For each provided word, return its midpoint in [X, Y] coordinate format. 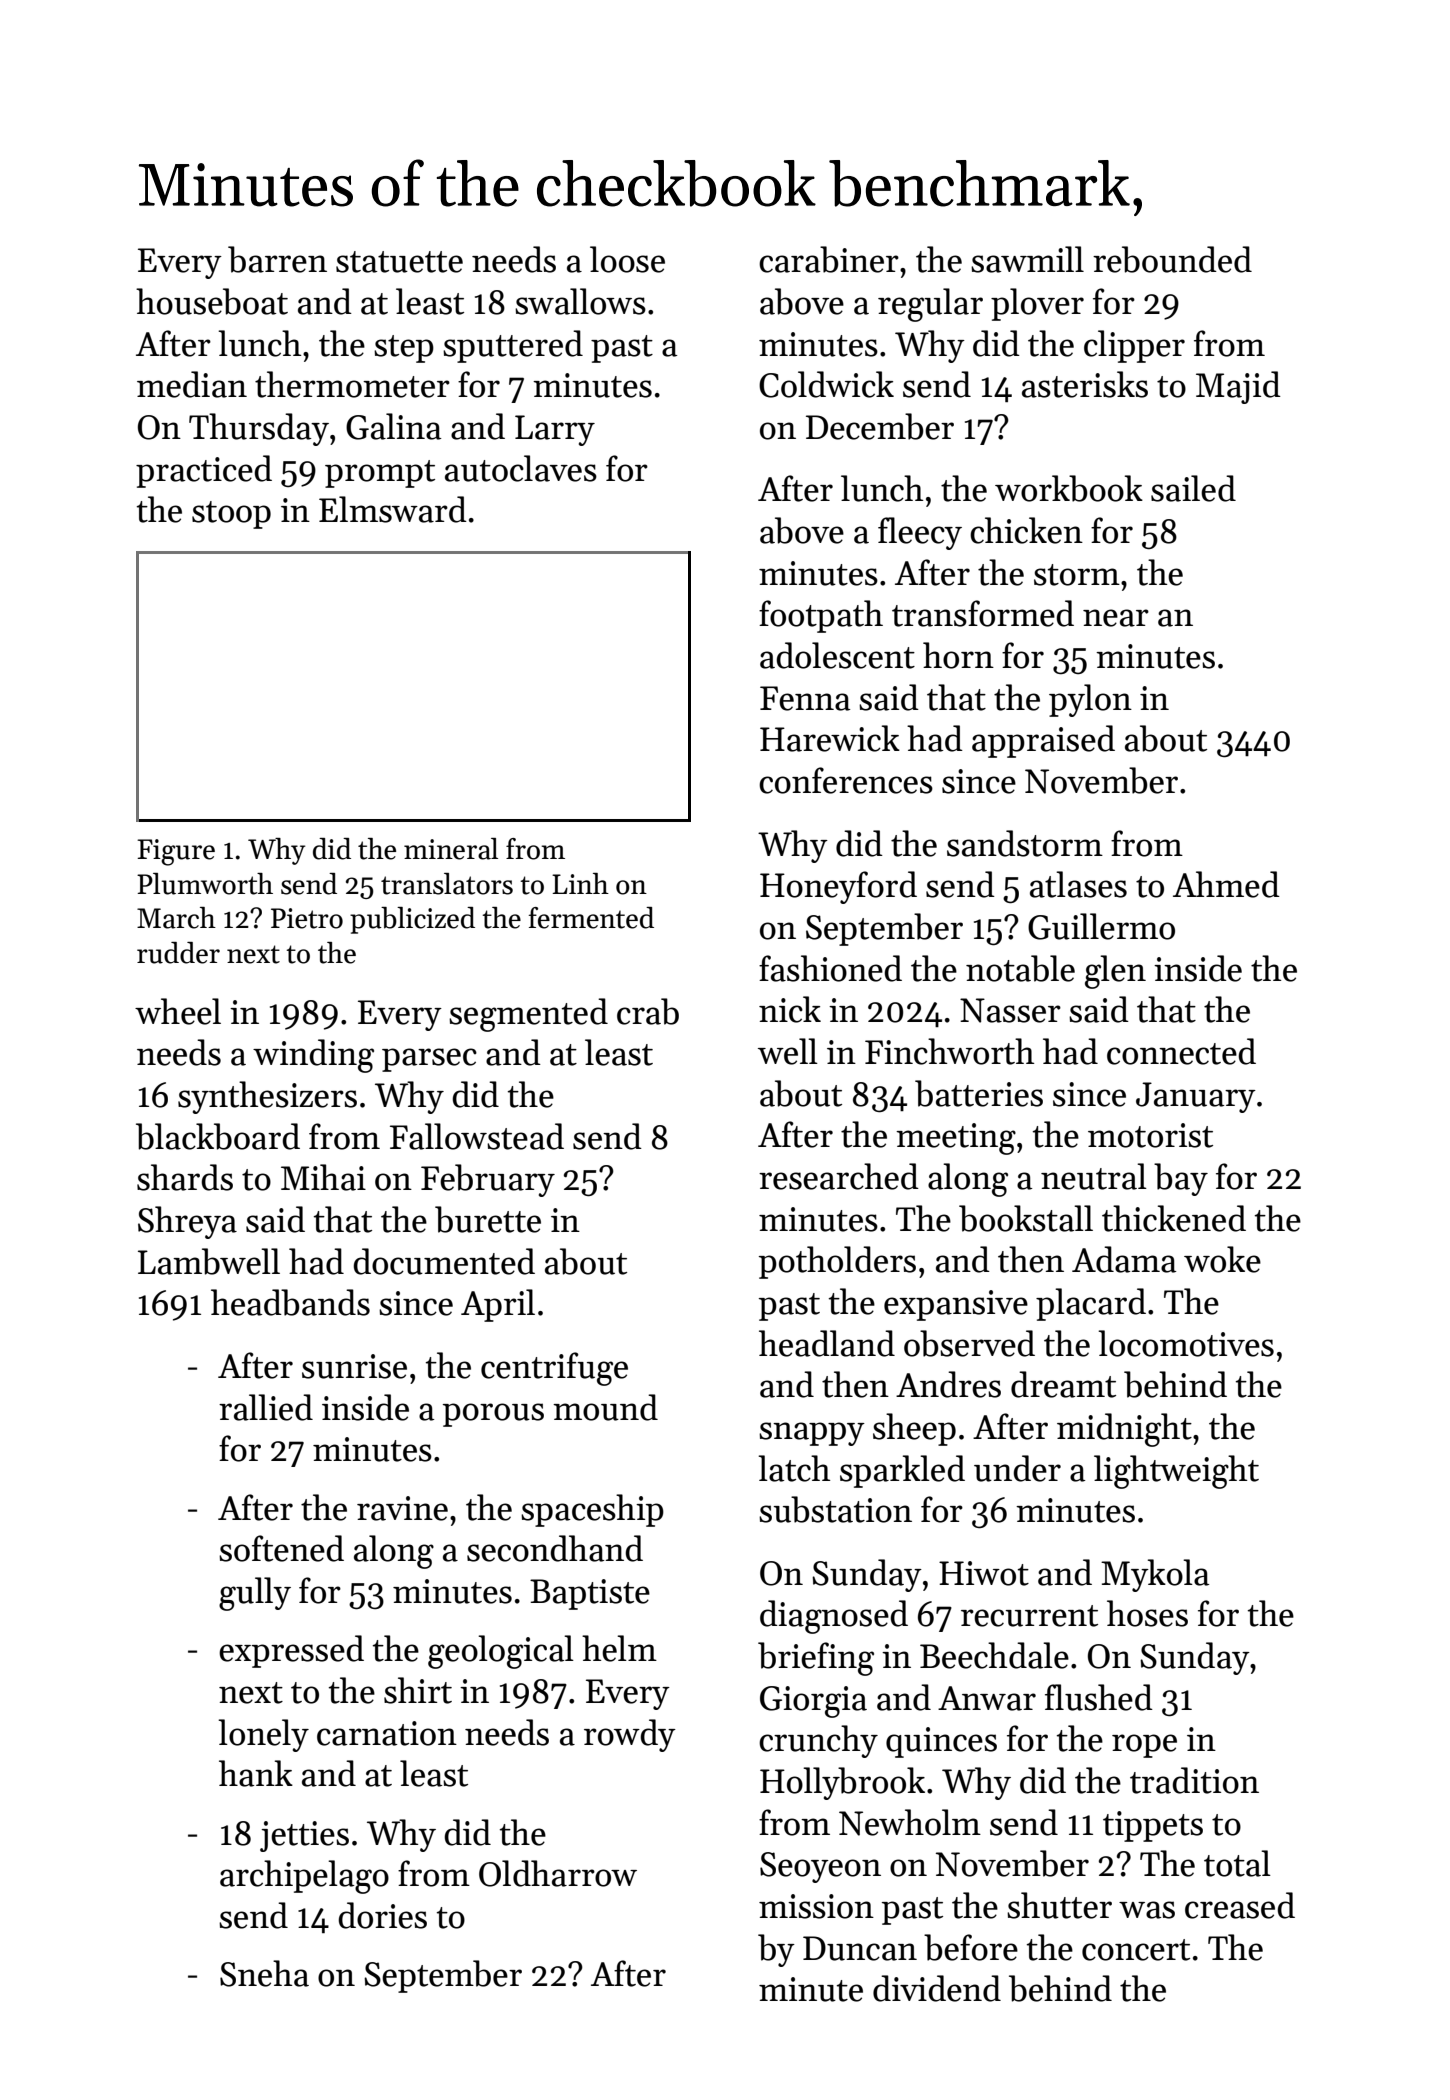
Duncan [860, 1948]
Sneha [264, 1973]
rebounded [1172, 259]
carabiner [829, 259]
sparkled [902, 1471]
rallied [266, 1407]
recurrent [1029, 1616]
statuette [399, 262]
